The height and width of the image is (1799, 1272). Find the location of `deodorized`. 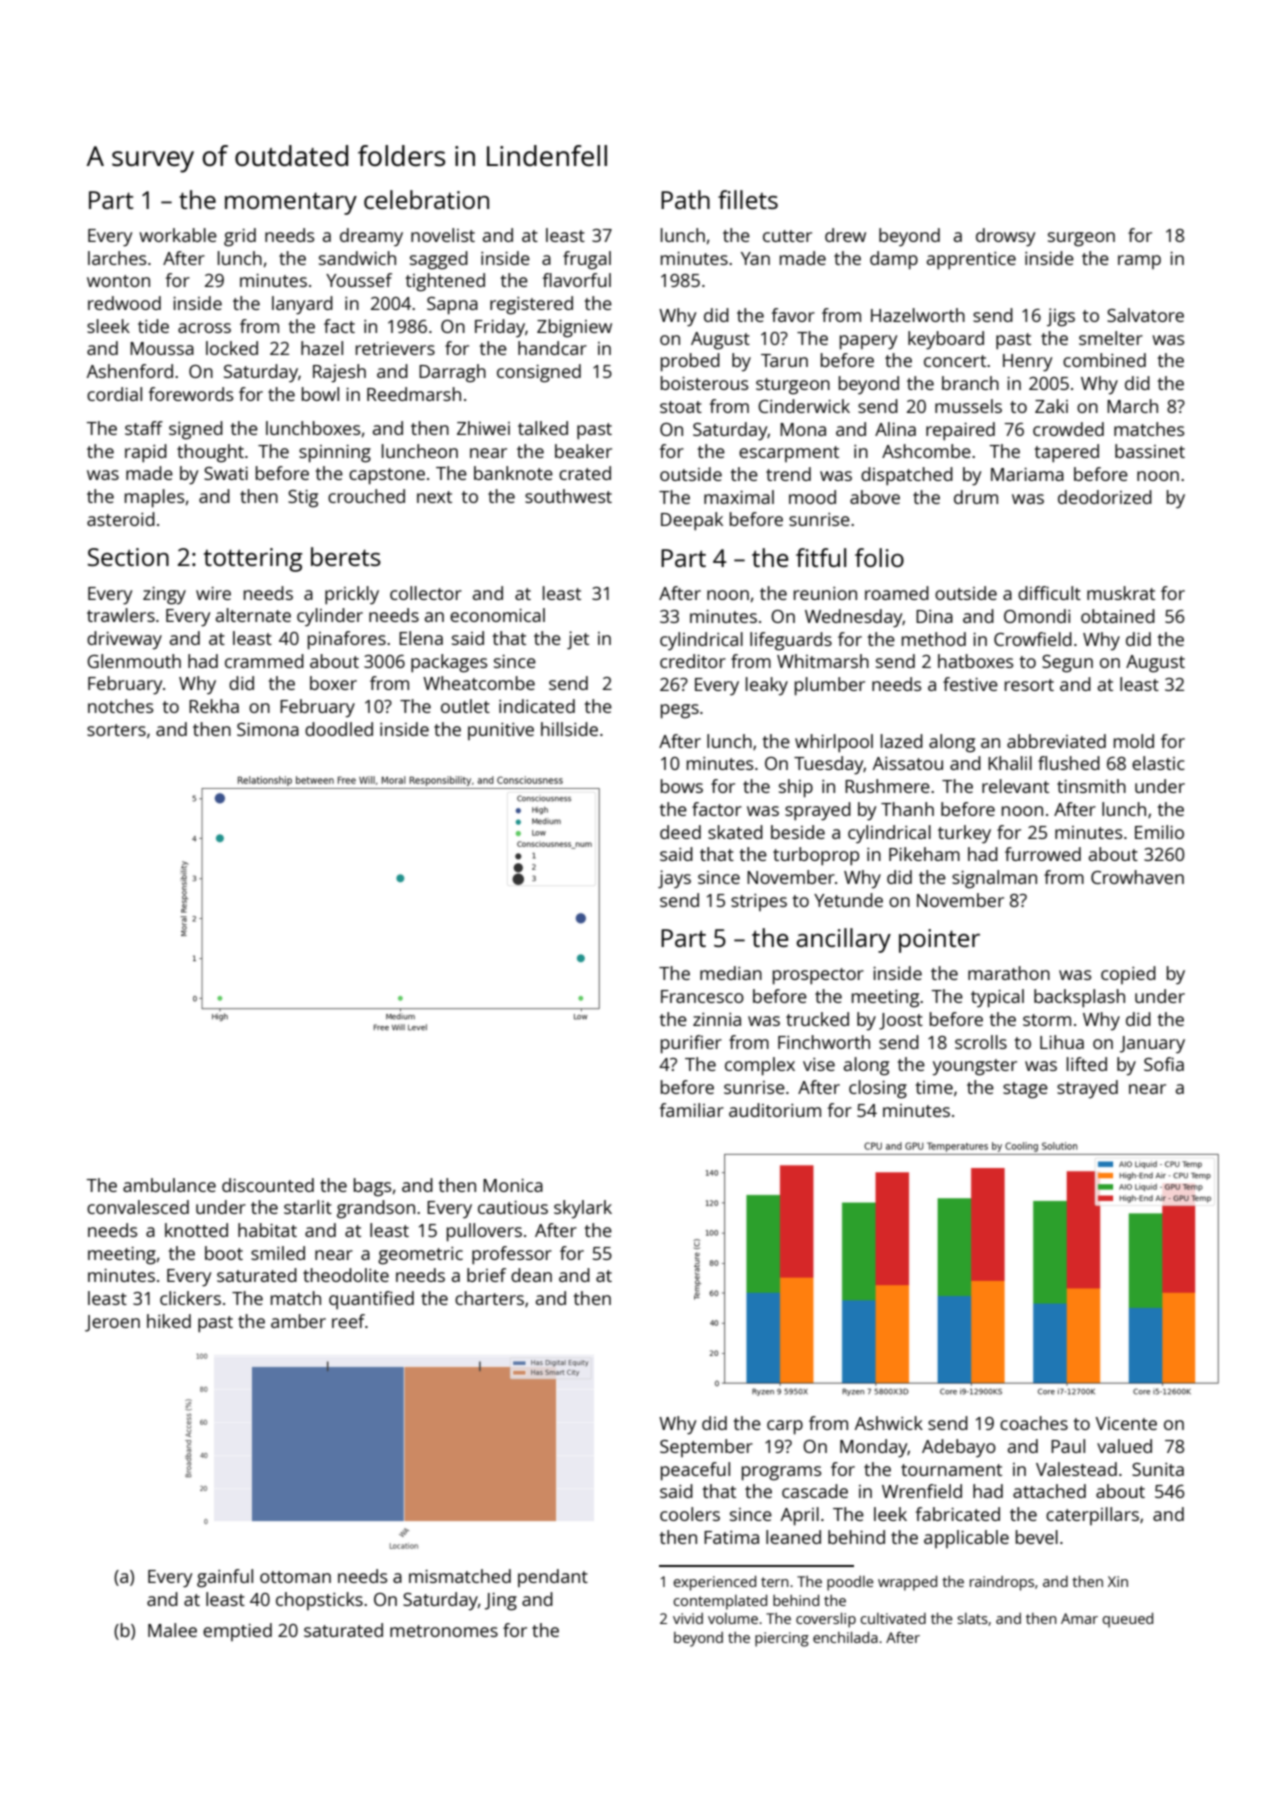

deodorized is located at coordinates (1105, 497).
